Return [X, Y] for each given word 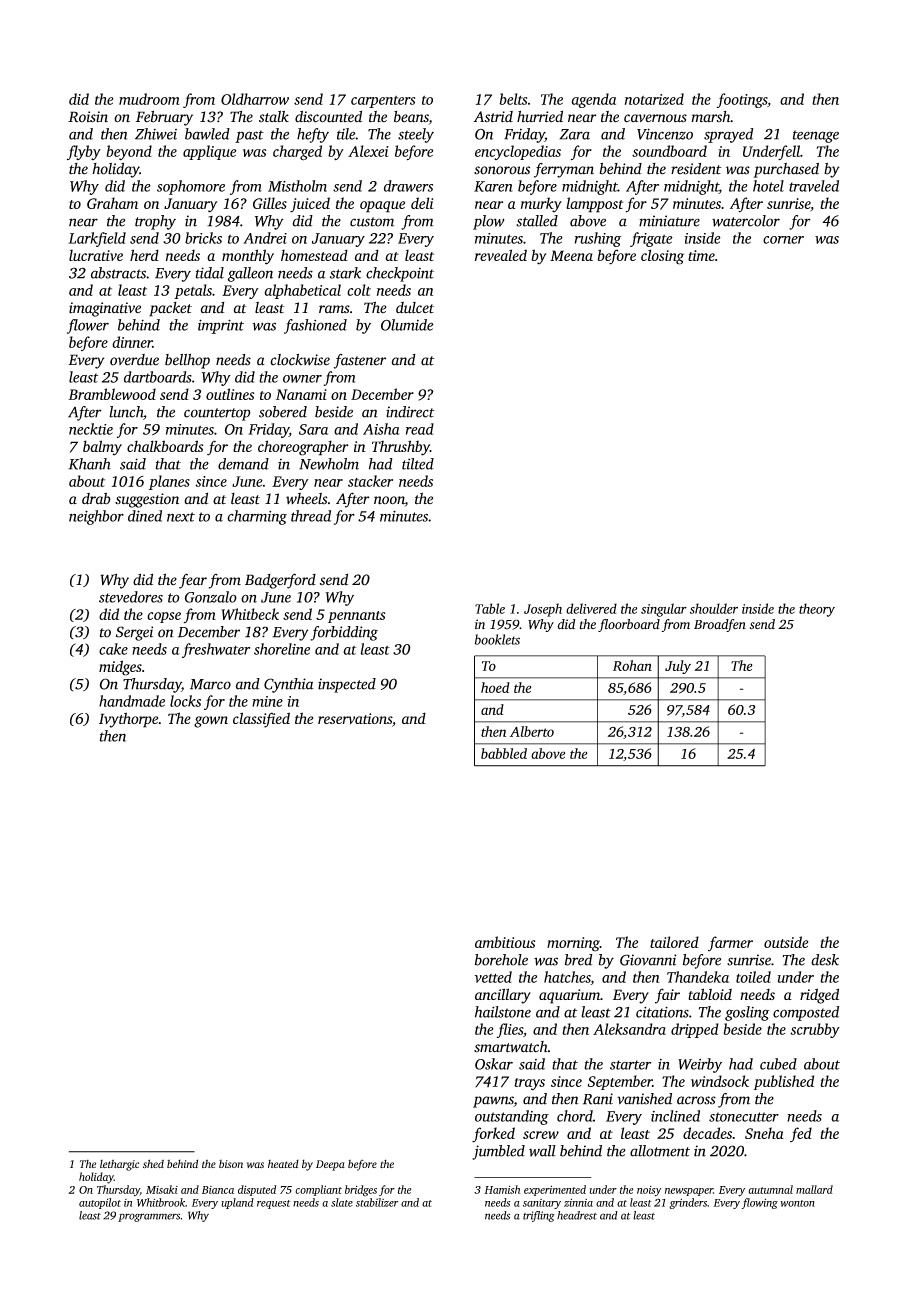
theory [817, 610]
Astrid [493, 117]
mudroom [149, 99]
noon [389, 501]
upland [237, 1203]
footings [742, 100]
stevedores [131, 597]
